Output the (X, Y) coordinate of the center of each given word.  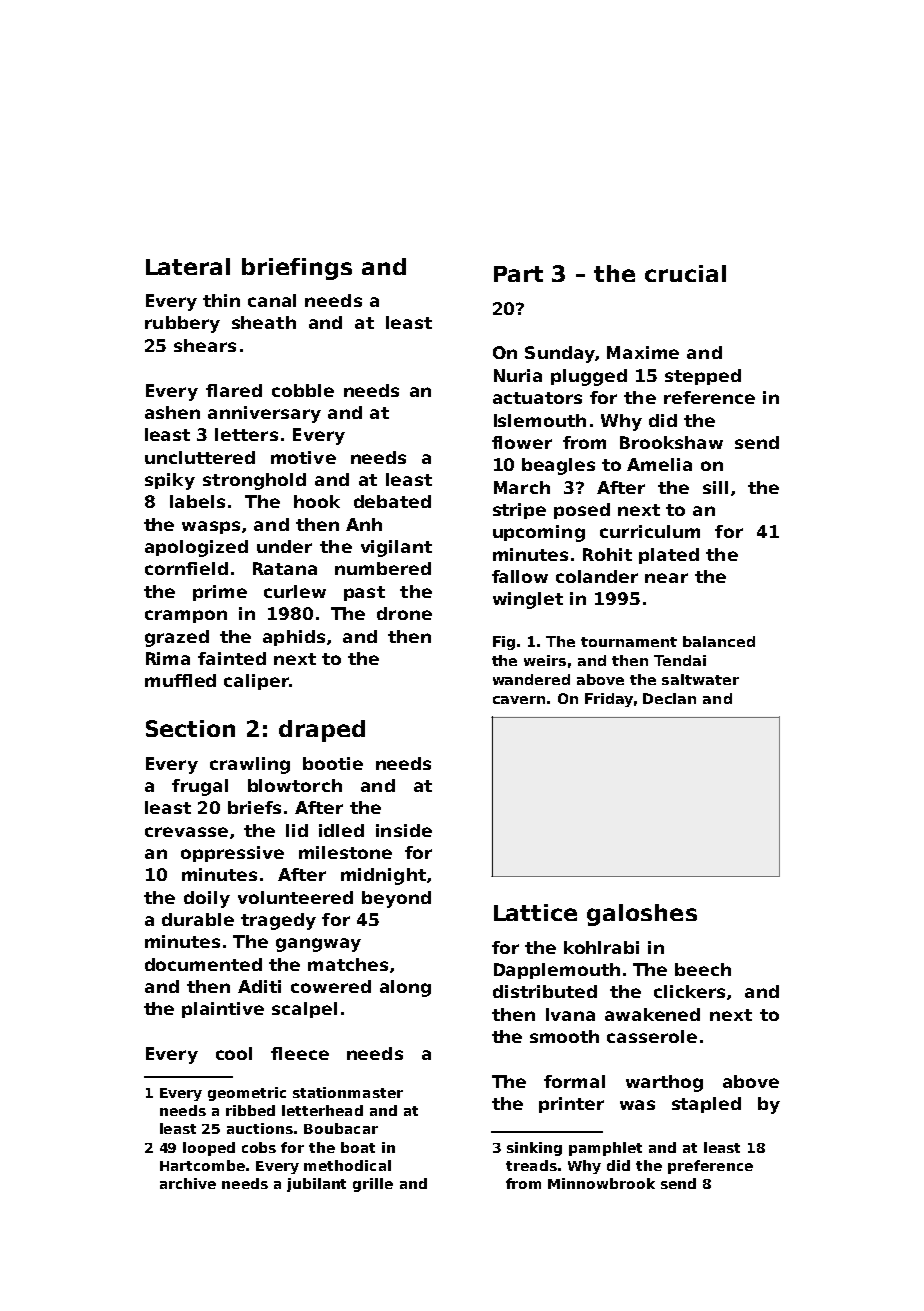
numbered (383, 568)
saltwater (700, 679)
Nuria (518, 375)
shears (205, 345)
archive (188, 1183)
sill (715, 487)
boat (358, 1147)
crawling (250, 765)
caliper (256, 682)
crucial (685, 273)
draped (322, 731)
